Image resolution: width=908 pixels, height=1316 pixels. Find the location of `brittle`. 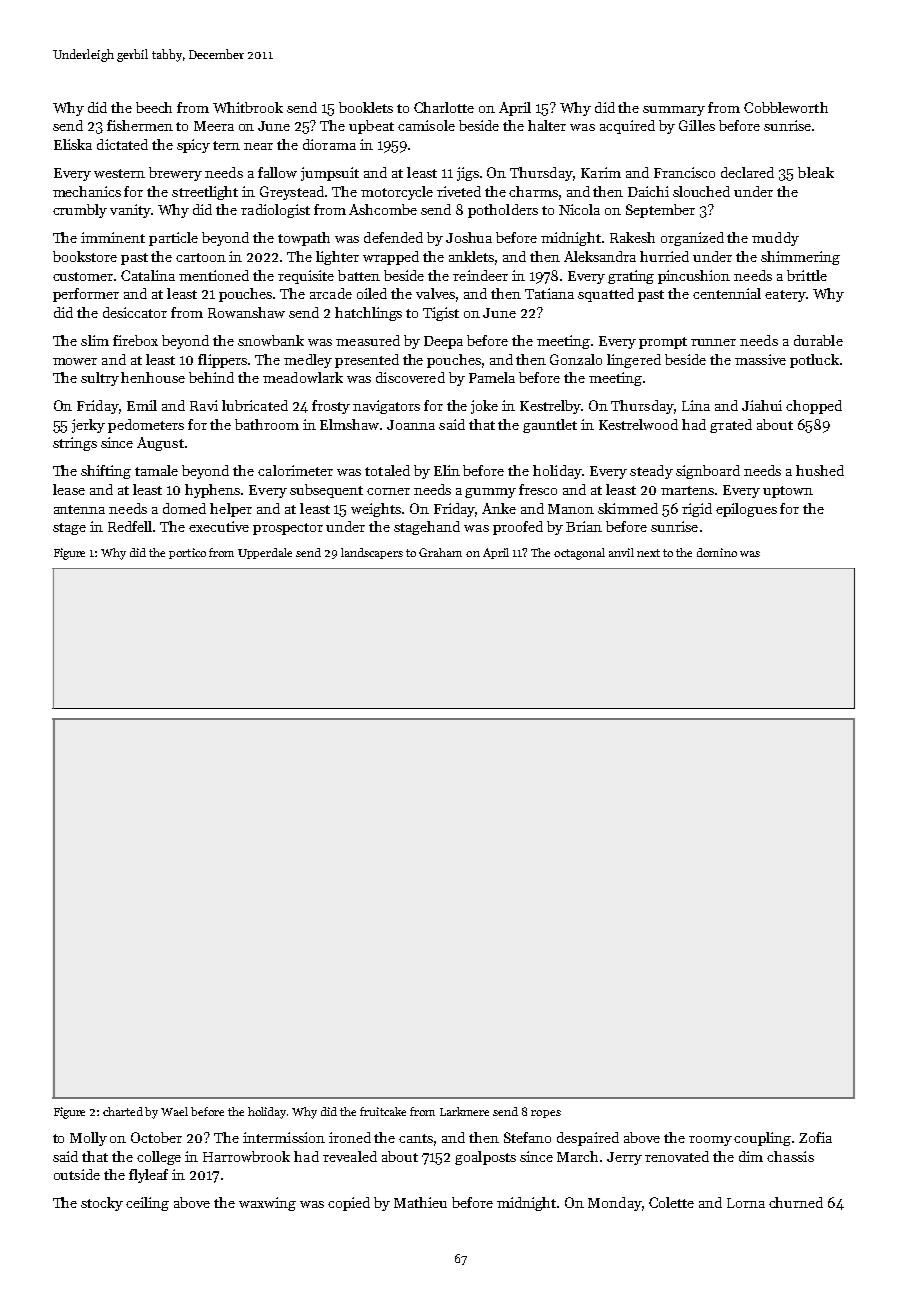

brittle is located at coordinates (807, 275).
